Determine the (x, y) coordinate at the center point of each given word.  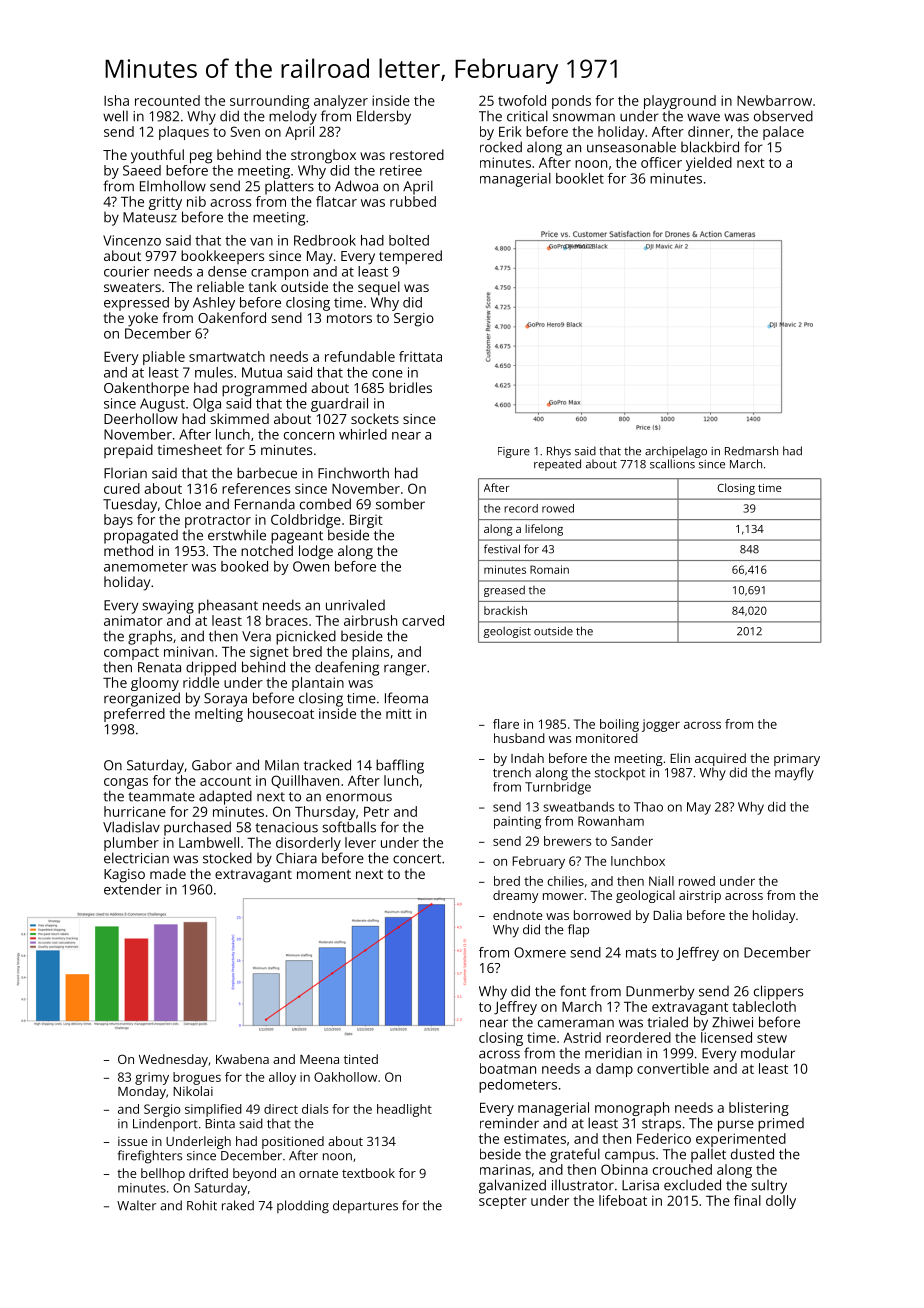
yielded (709, 164)
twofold (522, 100)
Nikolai (193, 1091)
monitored (607, 738)
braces (287, 620)
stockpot (620, 773)
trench (512, 772)
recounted (167, 100)
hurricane (135, 811)
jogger (661, 725)
